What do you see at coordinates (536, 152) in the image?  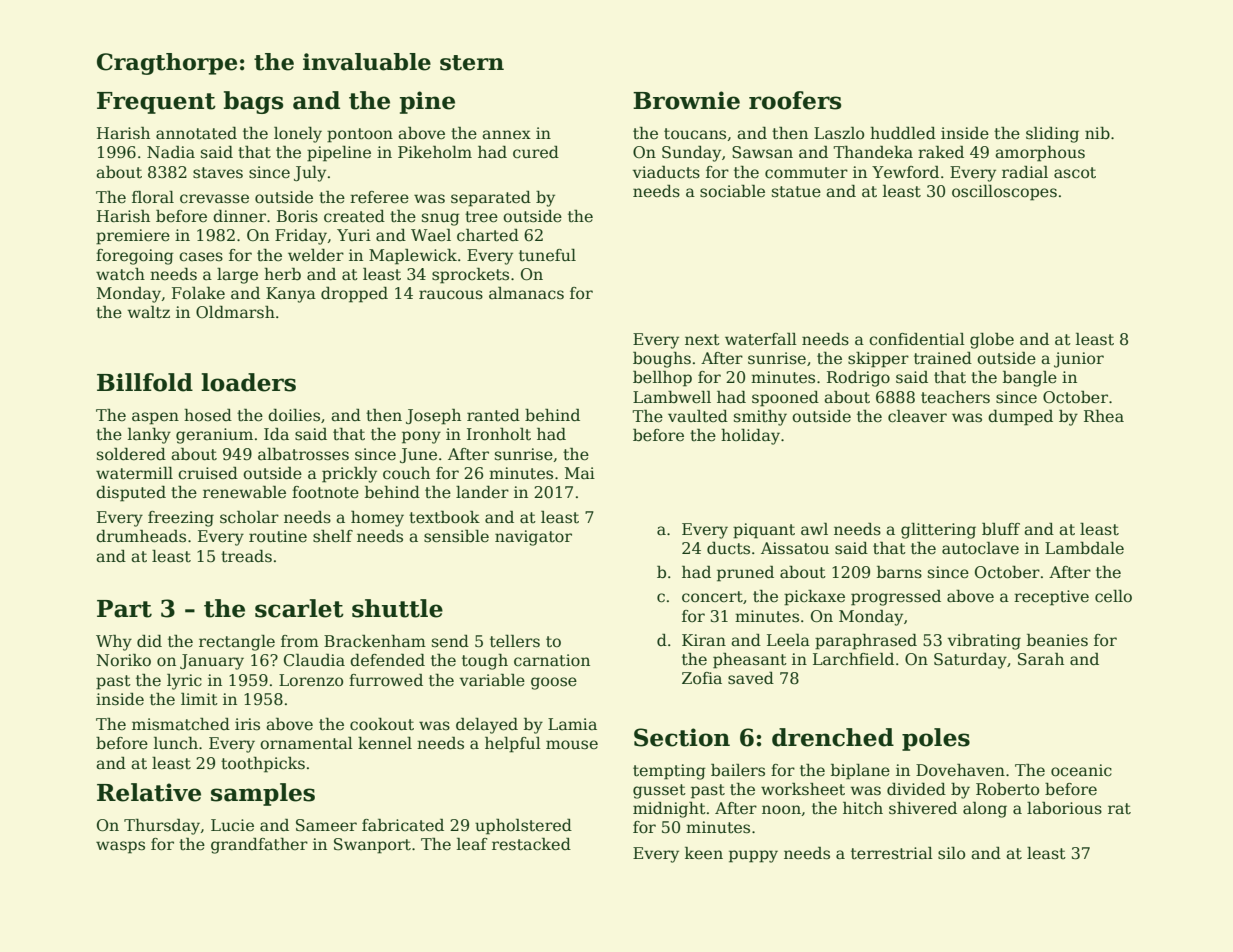 I see `cured` at bounding box center [536, 152].
